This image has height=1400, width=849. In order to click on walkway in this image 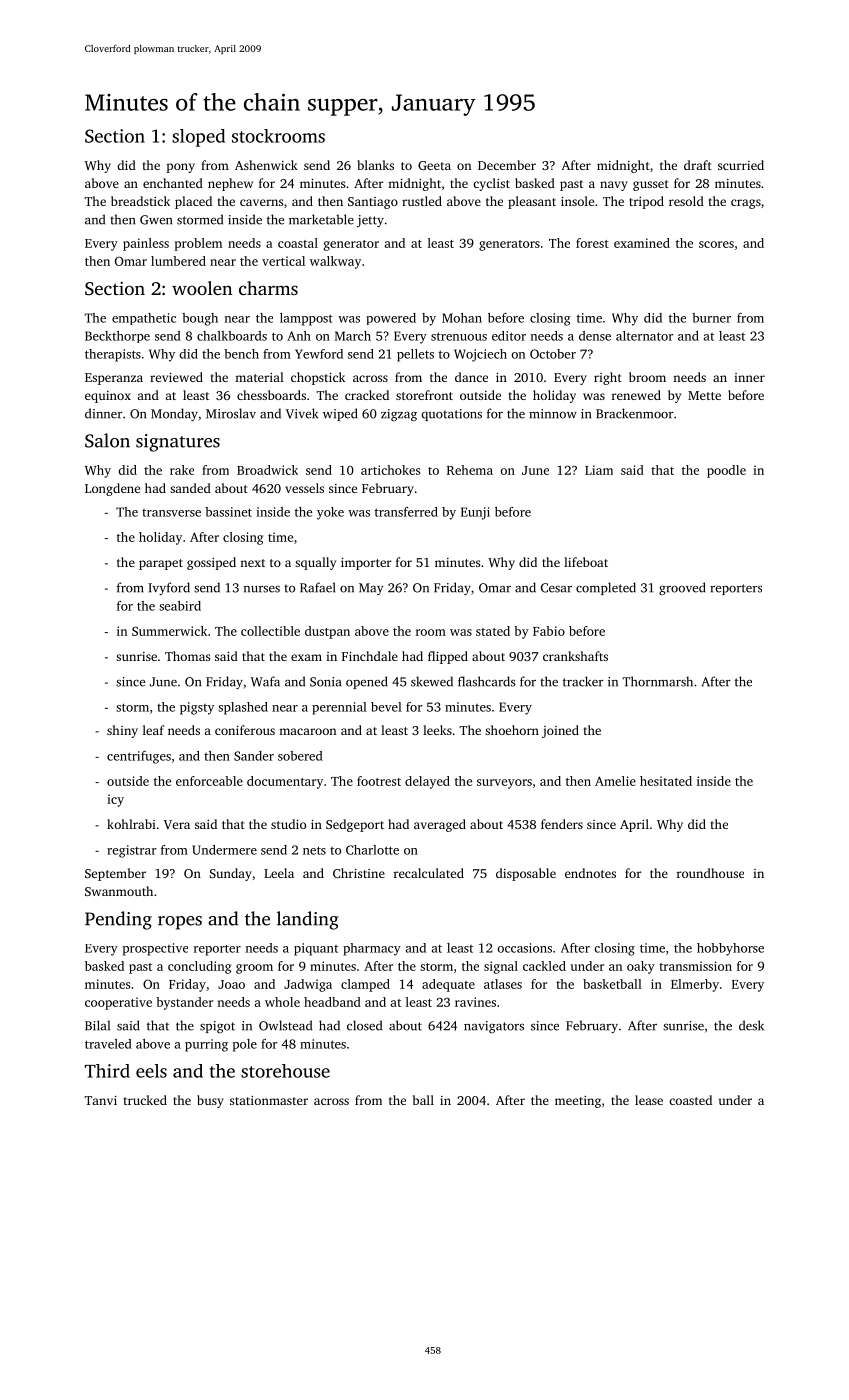, I will do `click(335, 262)`.
